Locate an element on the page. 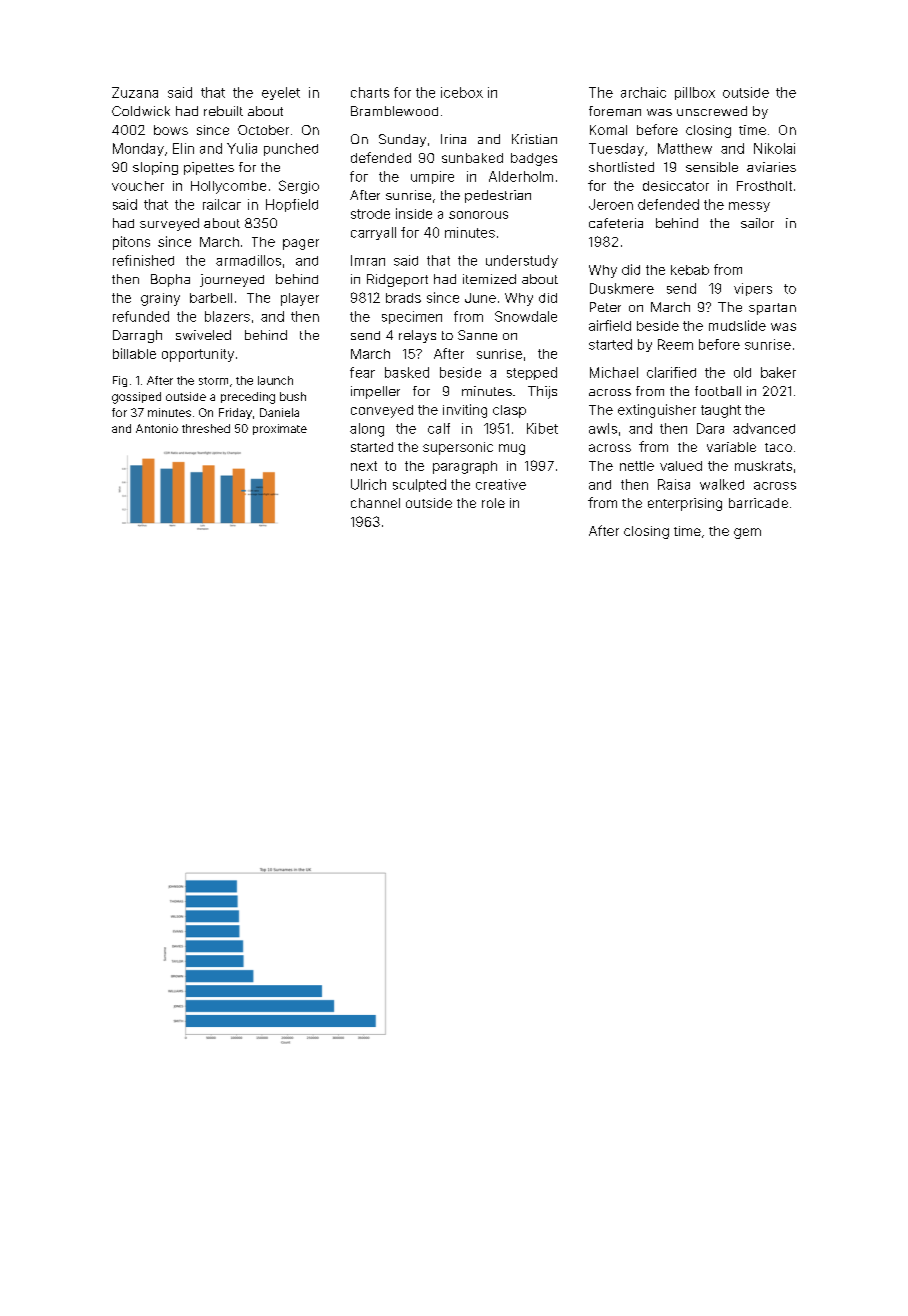  role is located at coordinates (493, 503).
